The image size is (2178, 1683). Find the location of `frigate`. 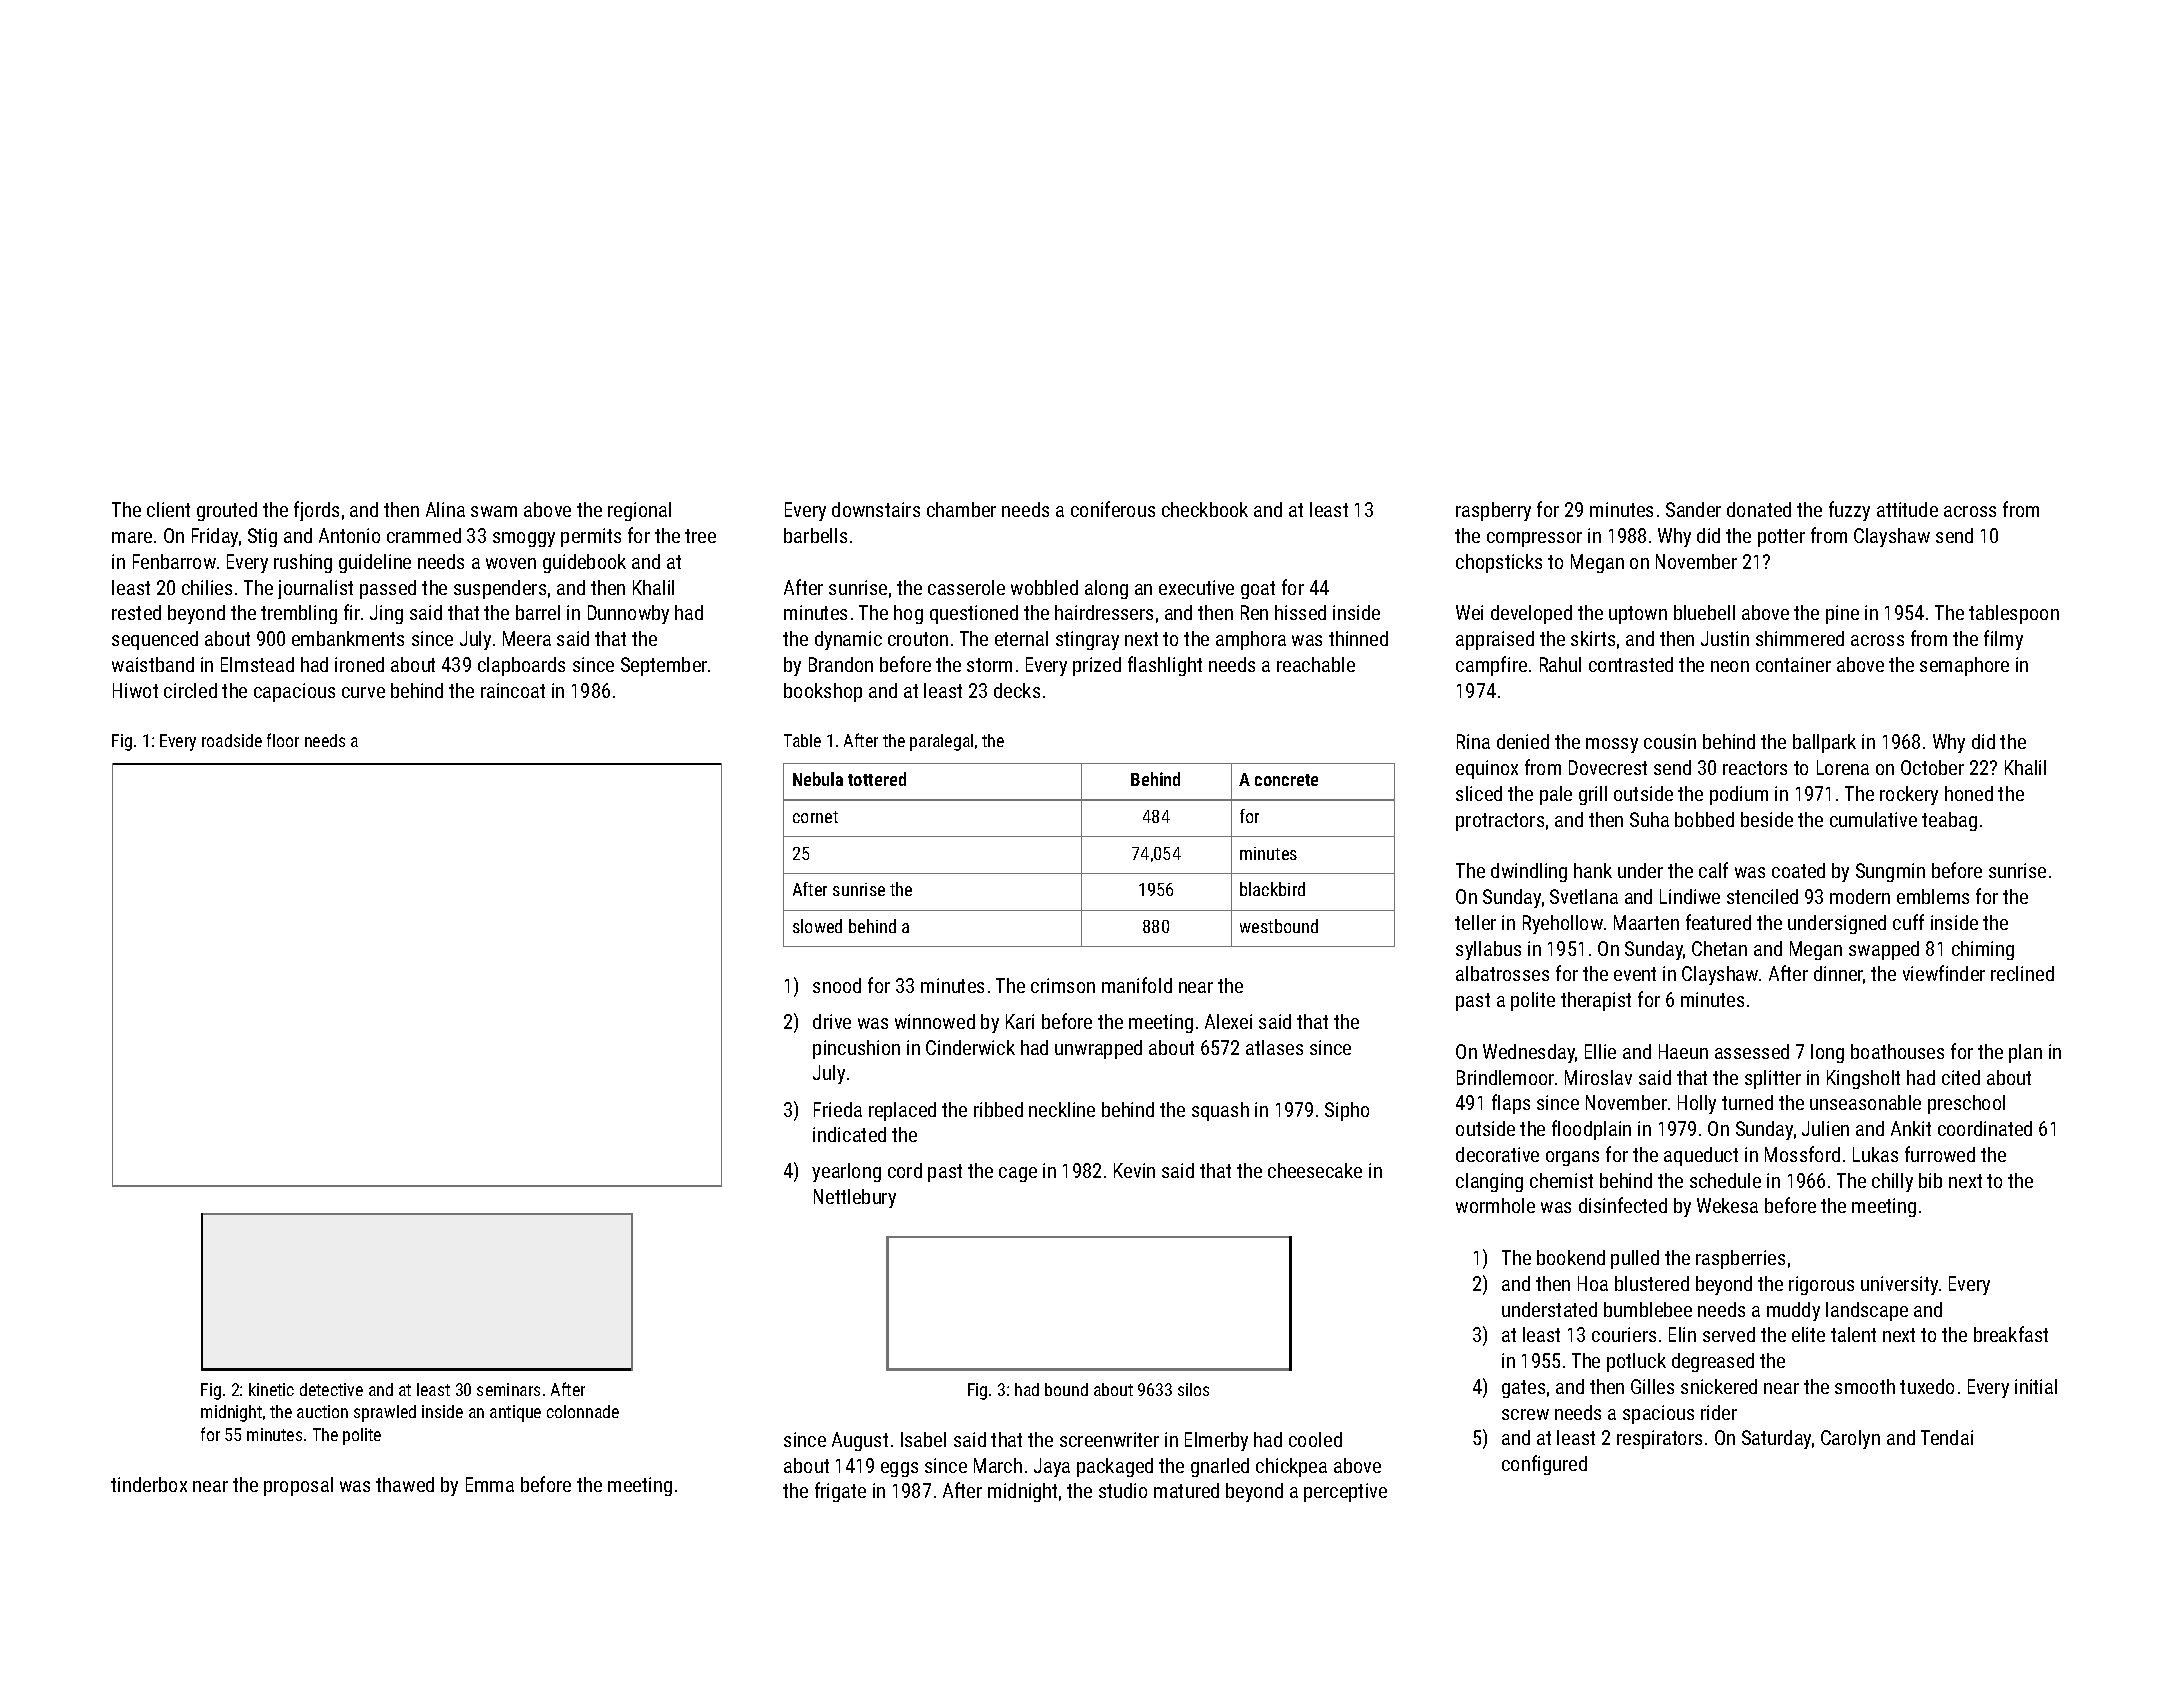

frigate is located at coordinates (840, 1492).
